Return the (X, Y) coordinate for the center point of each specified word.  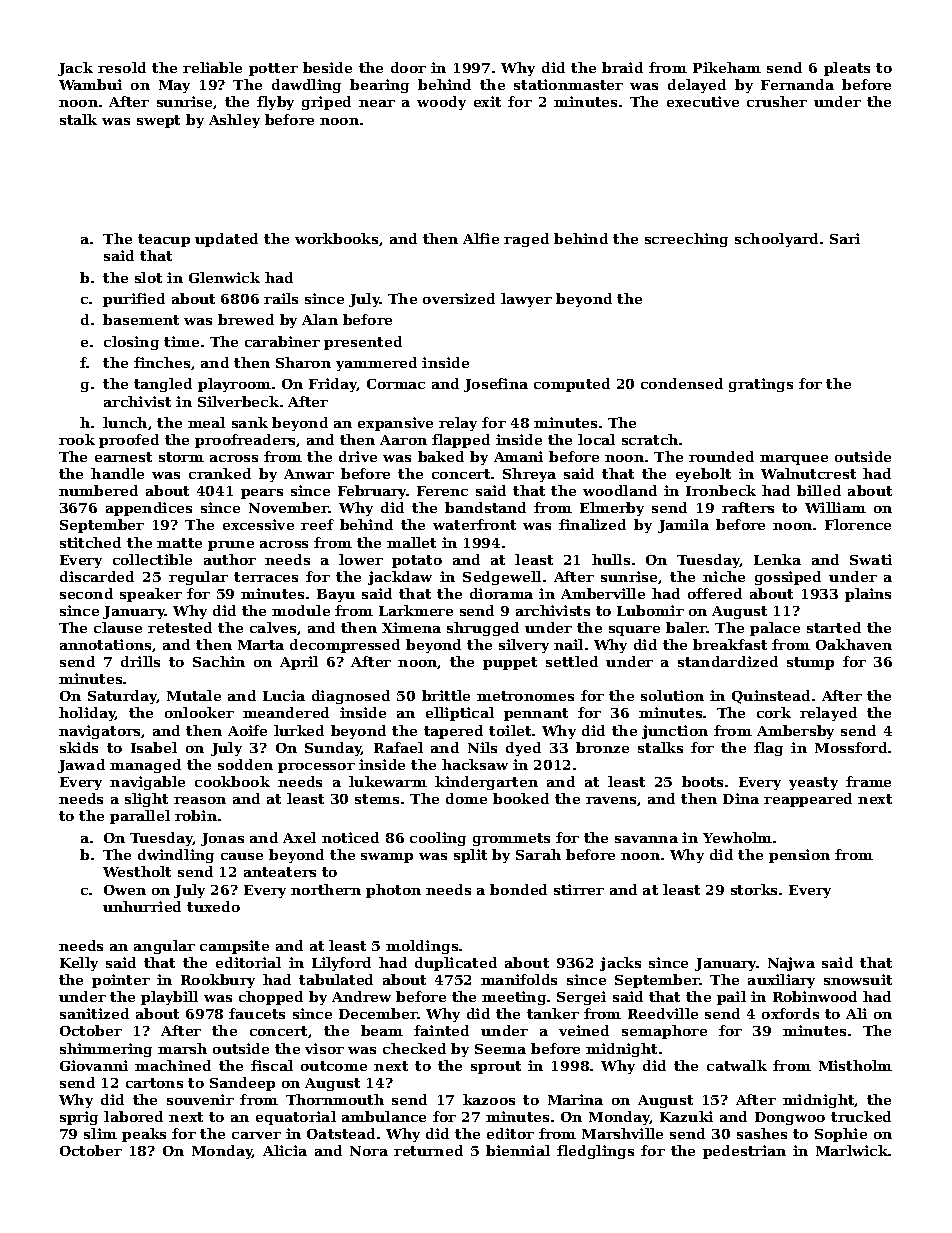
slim (100, 1133)
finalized (592, 524)
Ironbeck (721, 490)
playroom (234, 385)
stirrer (579, 889)
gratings (761, 385)
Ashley (234, 121)
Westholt (137, 871)
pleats (847, 69)
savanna (646, 839)
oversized (459, 298)
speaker (151, 595)
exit (487, 101)
